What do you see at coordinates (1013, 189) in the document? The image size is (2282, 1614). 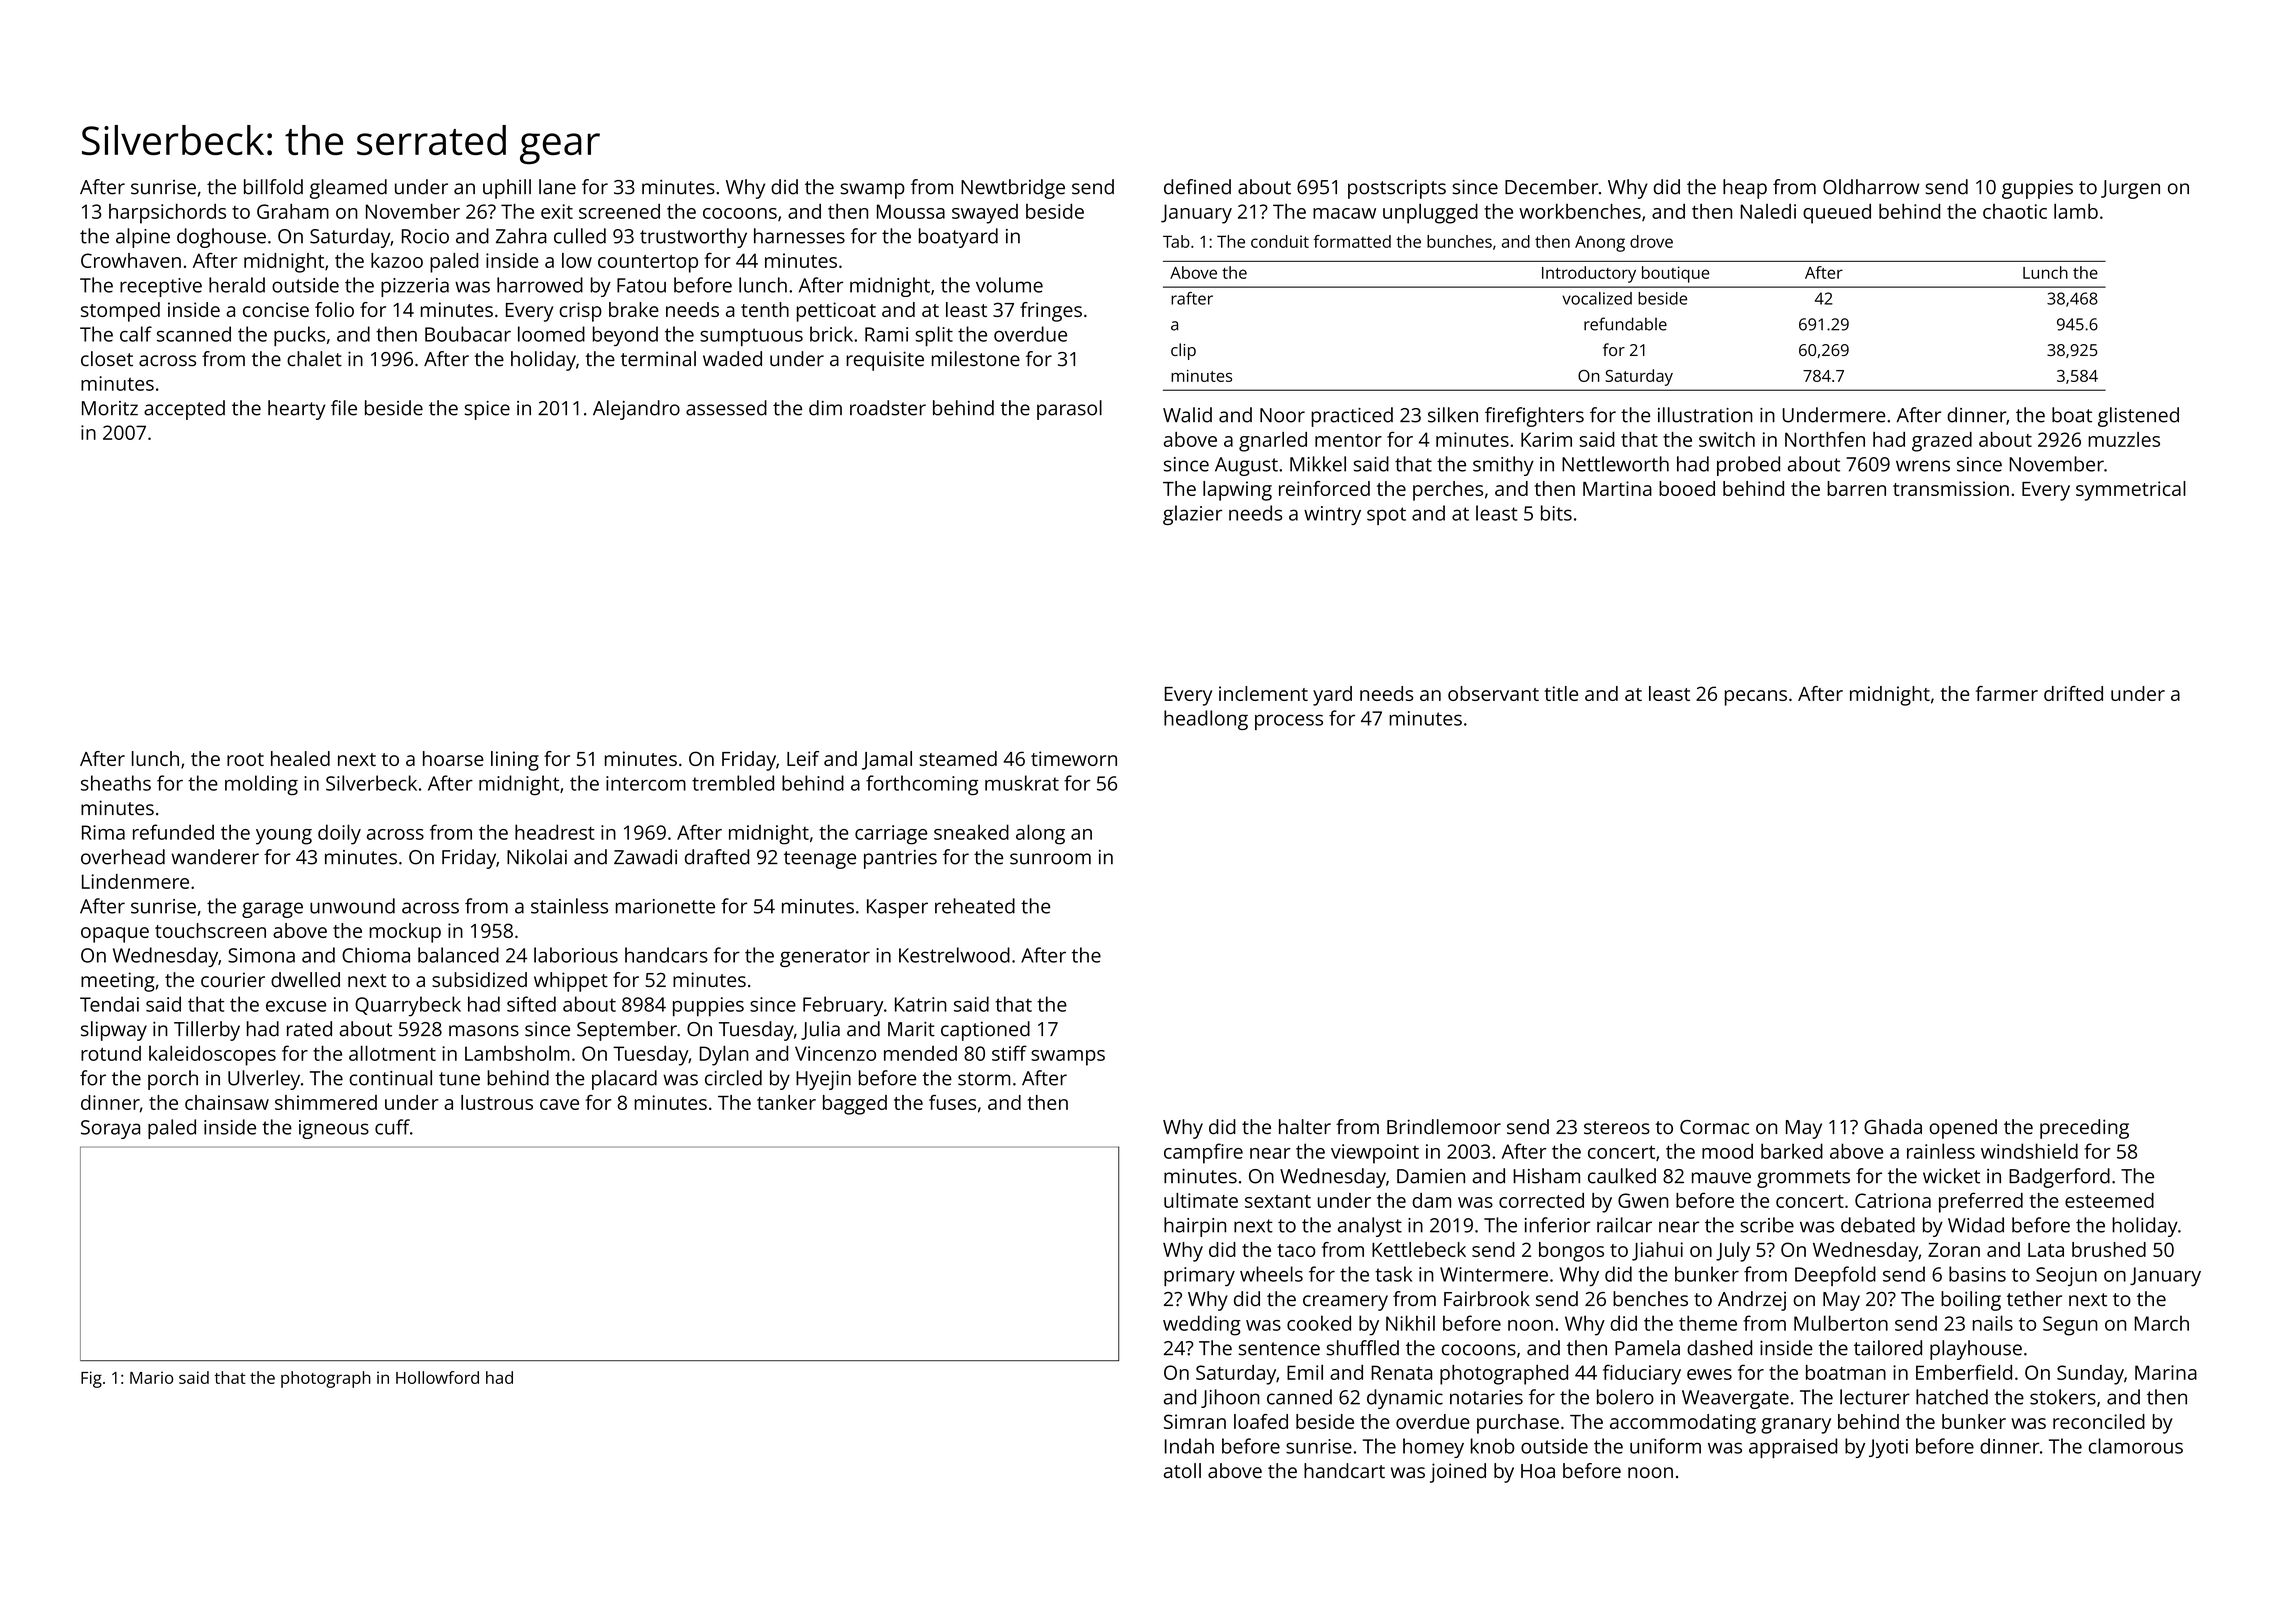 I see `Newtbridge` at bounding box center [1013, 189].
